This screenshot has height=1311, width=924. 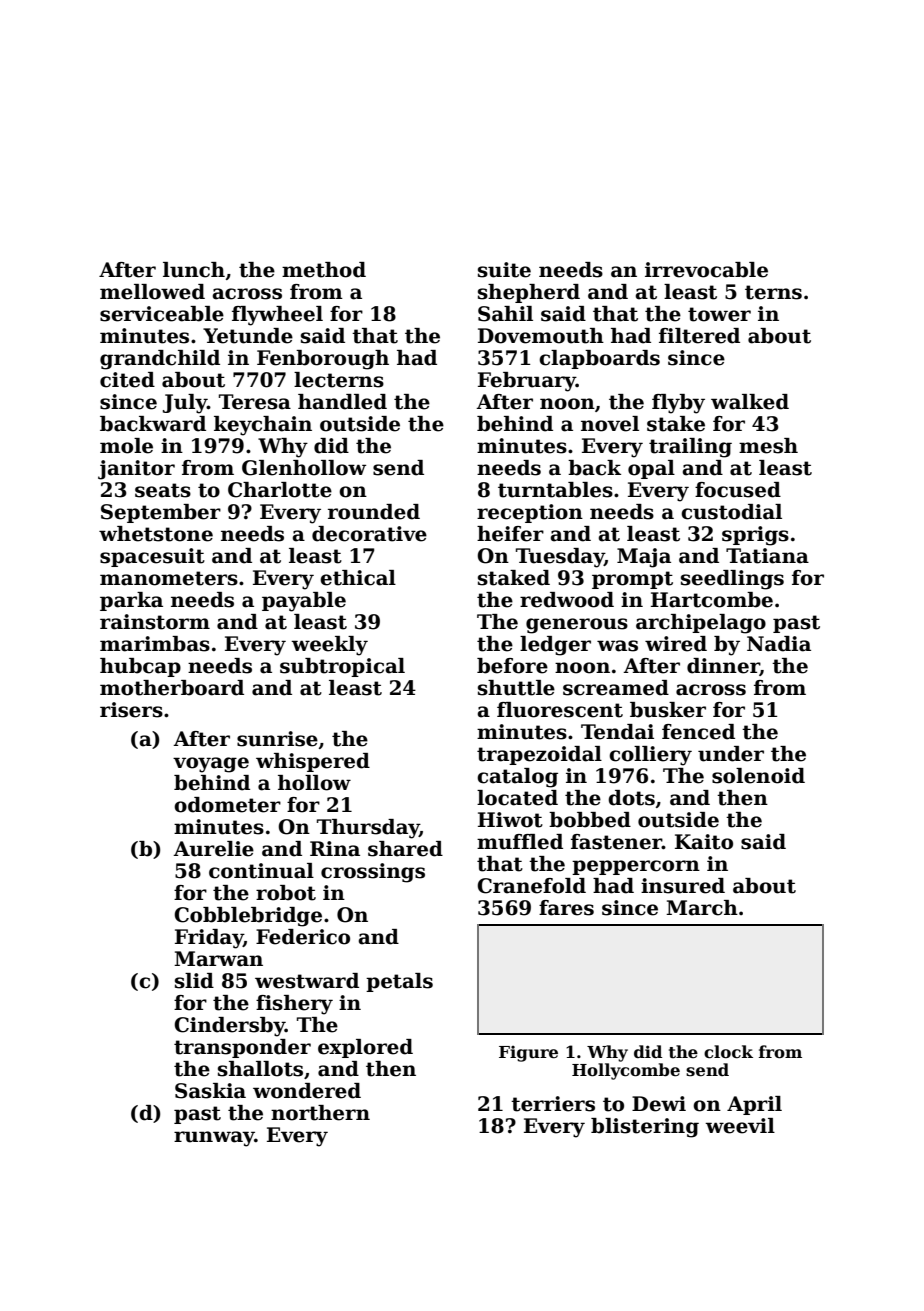 I want to click on risers, so click(x=131, y=710).
